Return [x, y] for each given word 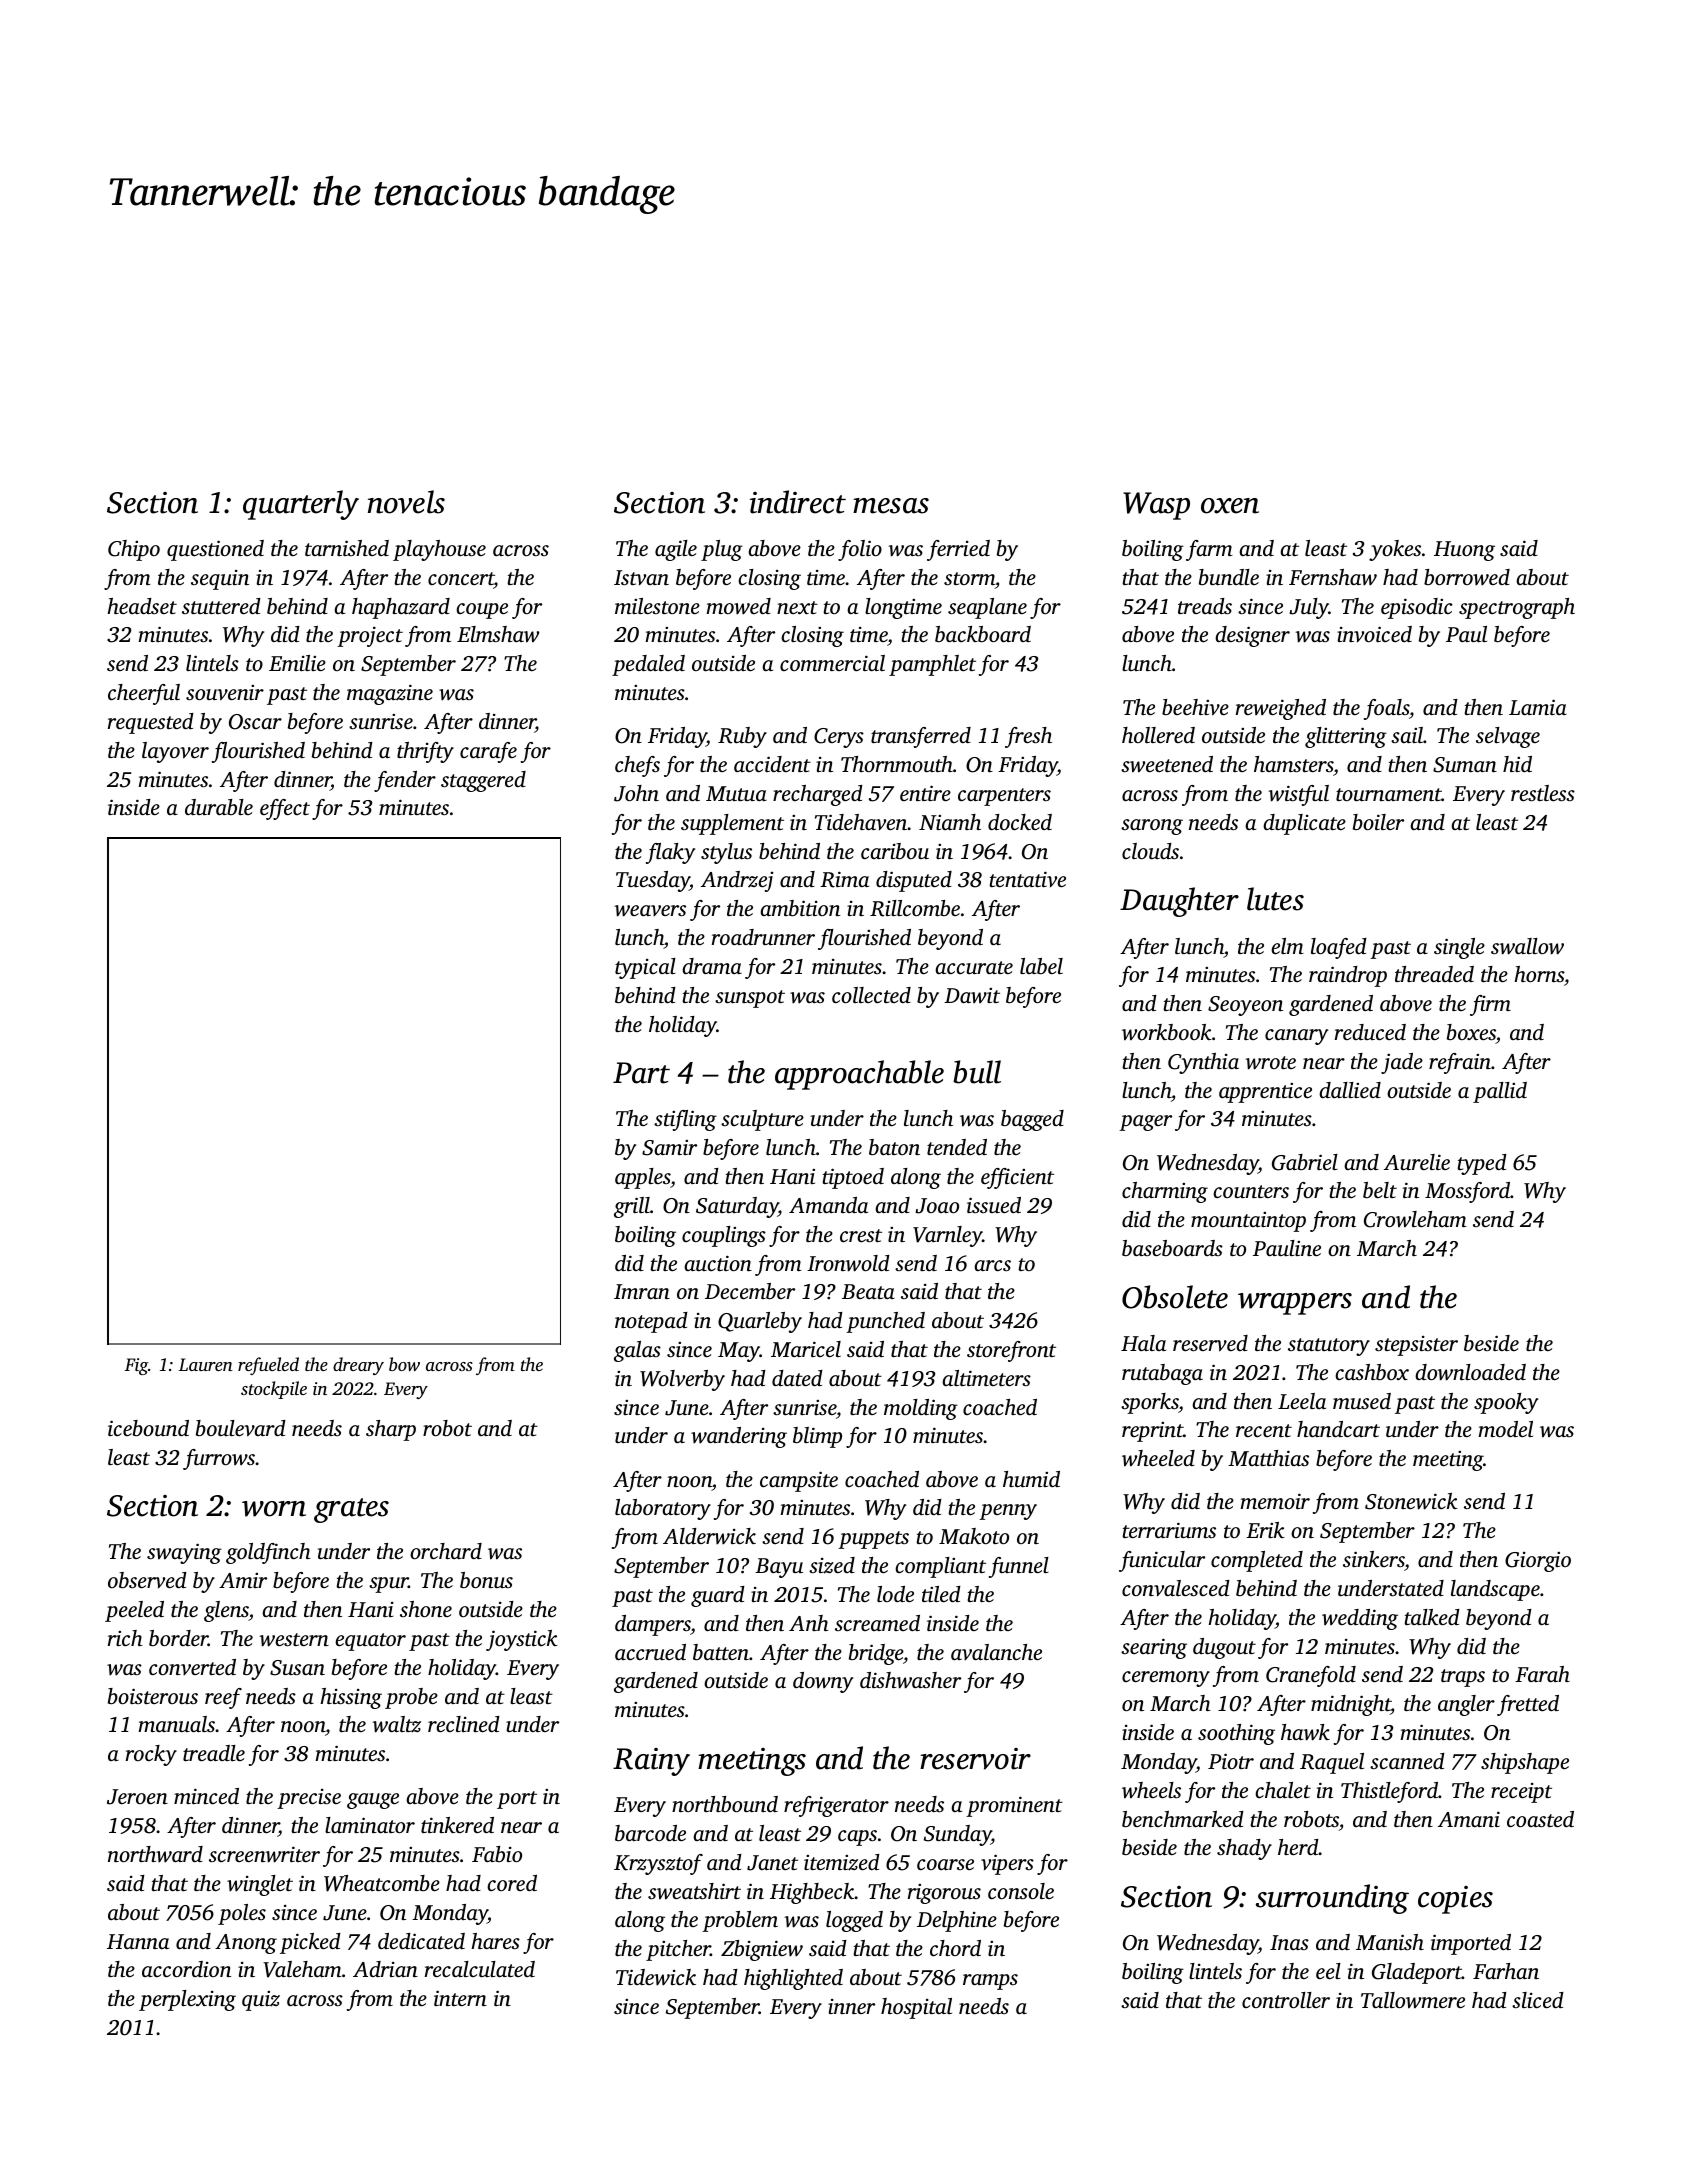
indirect [798, 502]
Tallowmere [1413, 2000]
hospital [916, 2008]
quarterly [301, 505]
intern [460, 1998]
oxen [1230, 506]
